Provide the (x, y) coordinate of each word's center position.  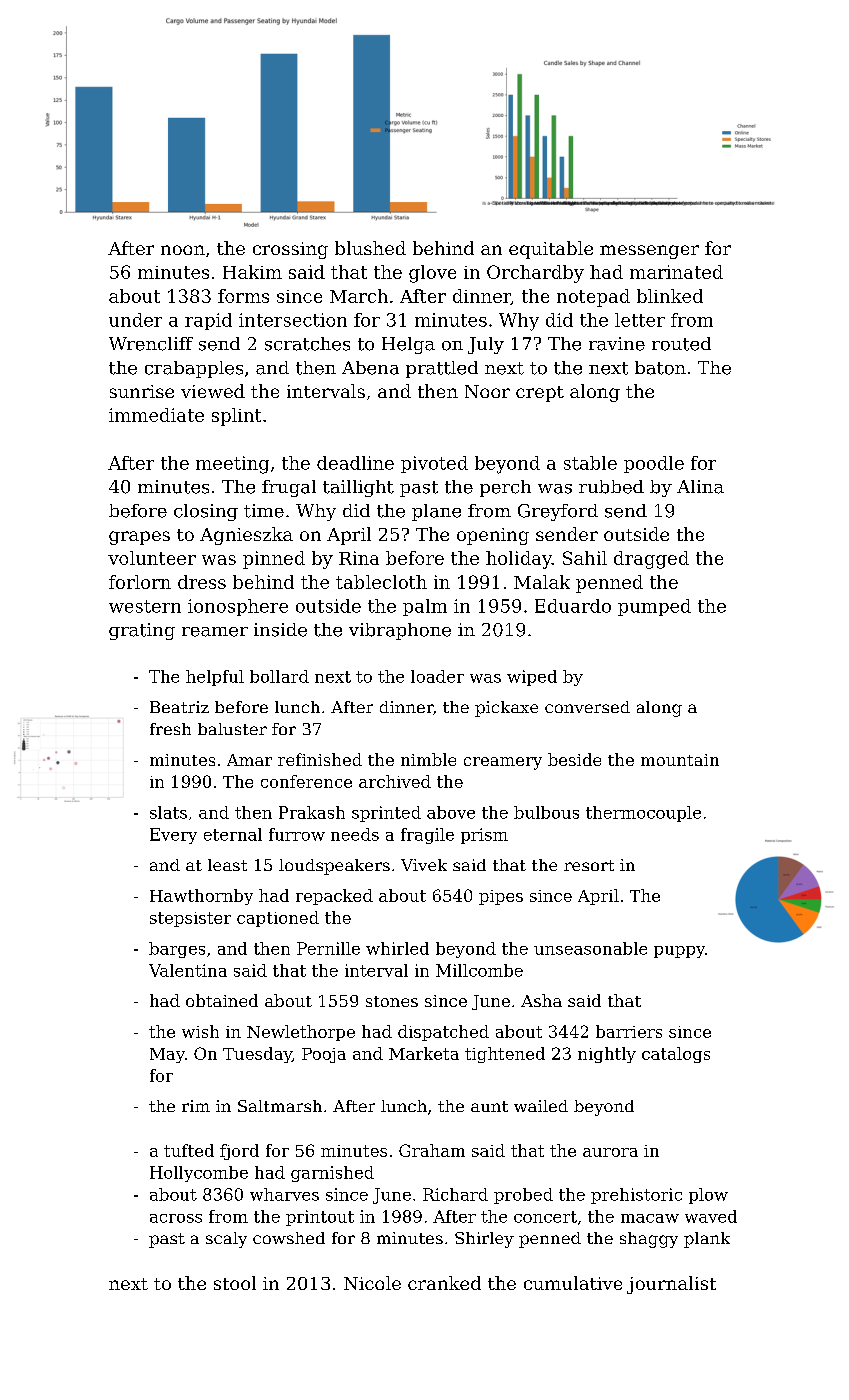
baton (660, 368)
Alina (700, 487)
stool (235, 1283)
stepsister (190, 919)
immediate (156, 415)
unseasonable (590, 948)
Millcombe (479, 970)
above (451, 812)
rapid (208, 321)
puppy (679, 952)
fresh (170, 729)
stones (392, 1001)
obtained (222, 1000)
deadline (355, 463)
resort (589, 865)
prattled (442, 369)
